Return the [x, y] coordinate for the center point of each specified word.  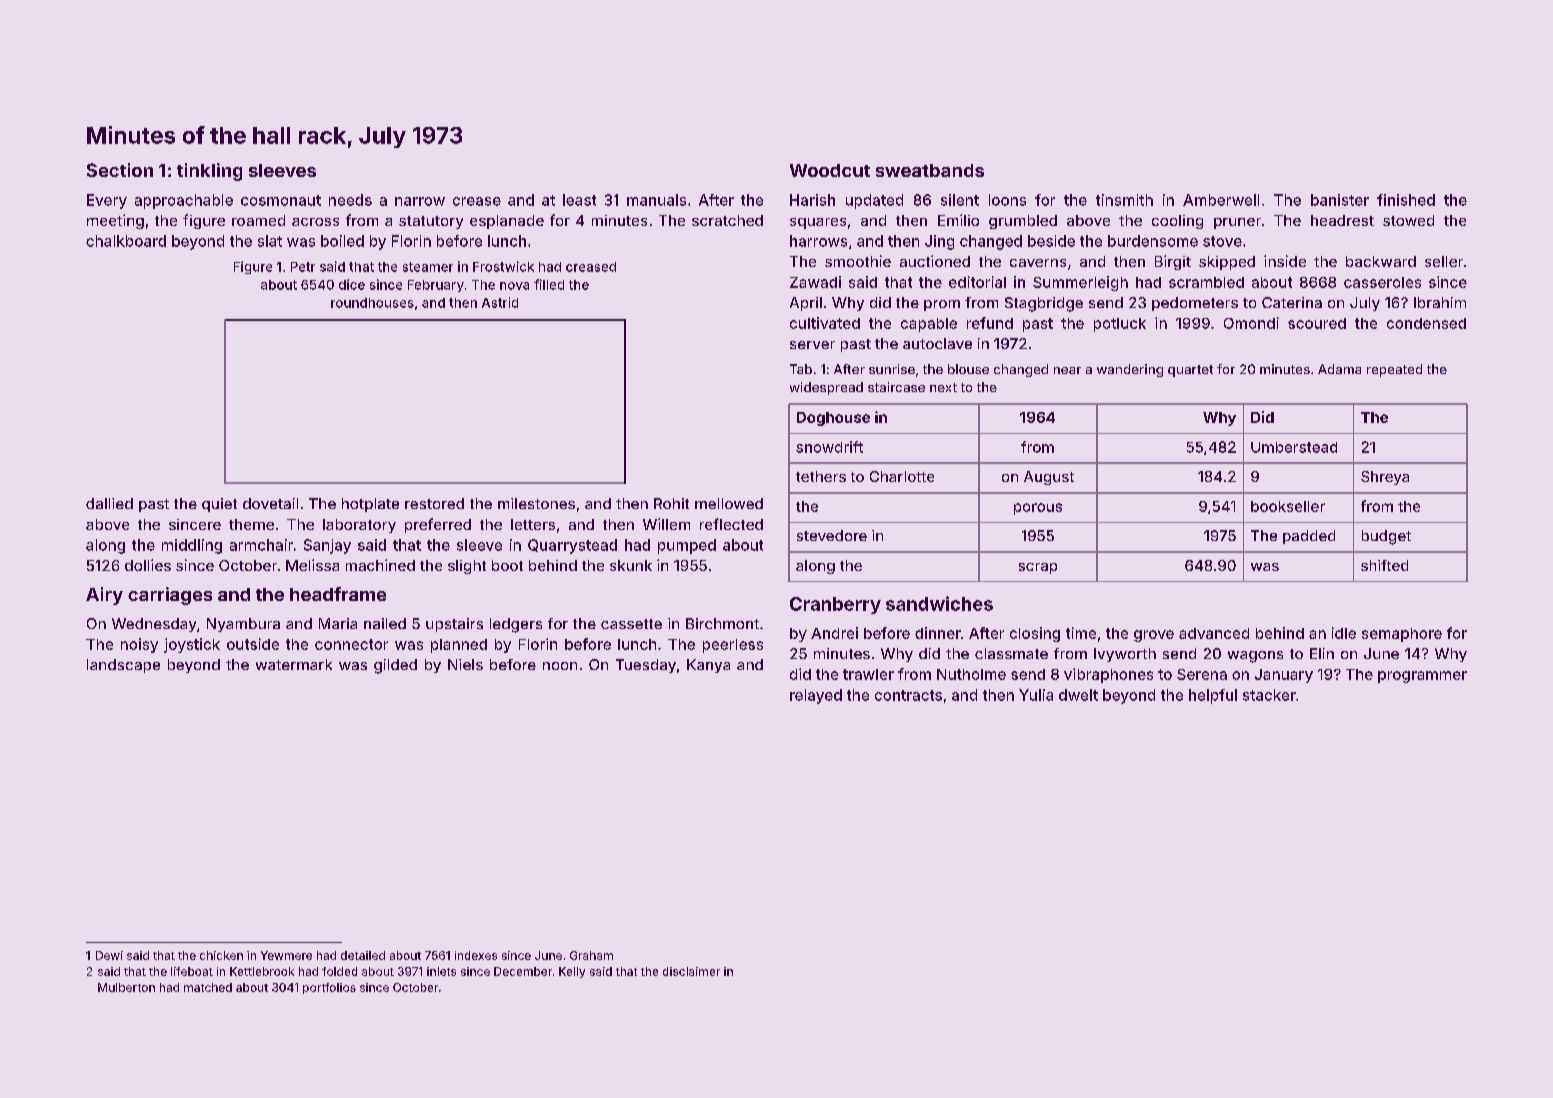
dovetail [270, 503]
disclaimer [691, 971]
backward [1381, 261]
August [1049, 478]
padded [1309, 537]
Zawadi [815, 282]
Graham [591, 955]
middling [192, 546]
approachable [184, 201]
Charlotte [902, 476]
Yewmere [286, 955]
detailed [363, 955]
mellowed [729, 503]
